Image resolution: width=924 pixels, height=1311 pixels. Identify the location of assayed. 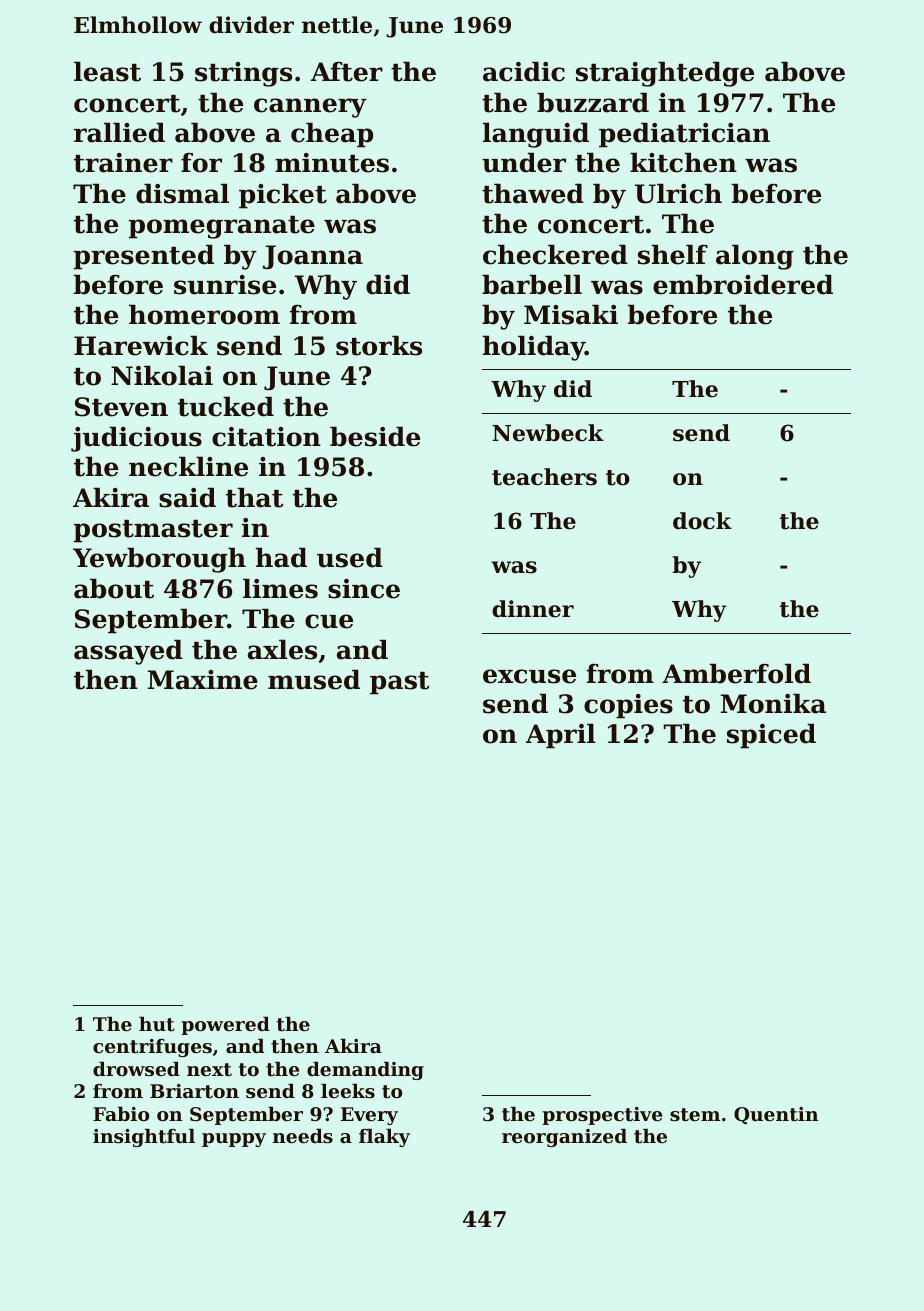
(128, 652).
